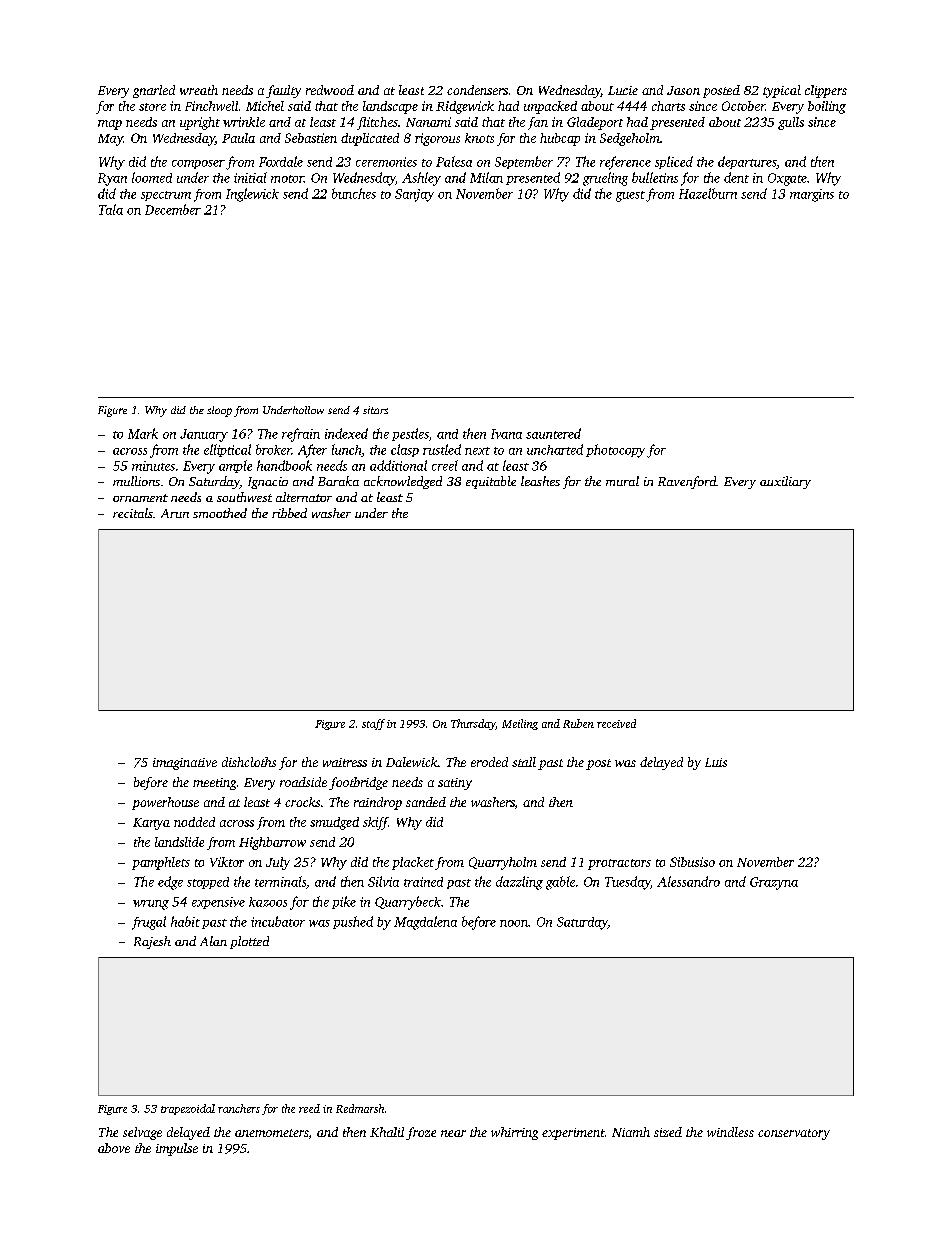 Image resolution: width=952 pixels, height=1233 pixels. I want to click on auxiliary, so click(785, 482).
